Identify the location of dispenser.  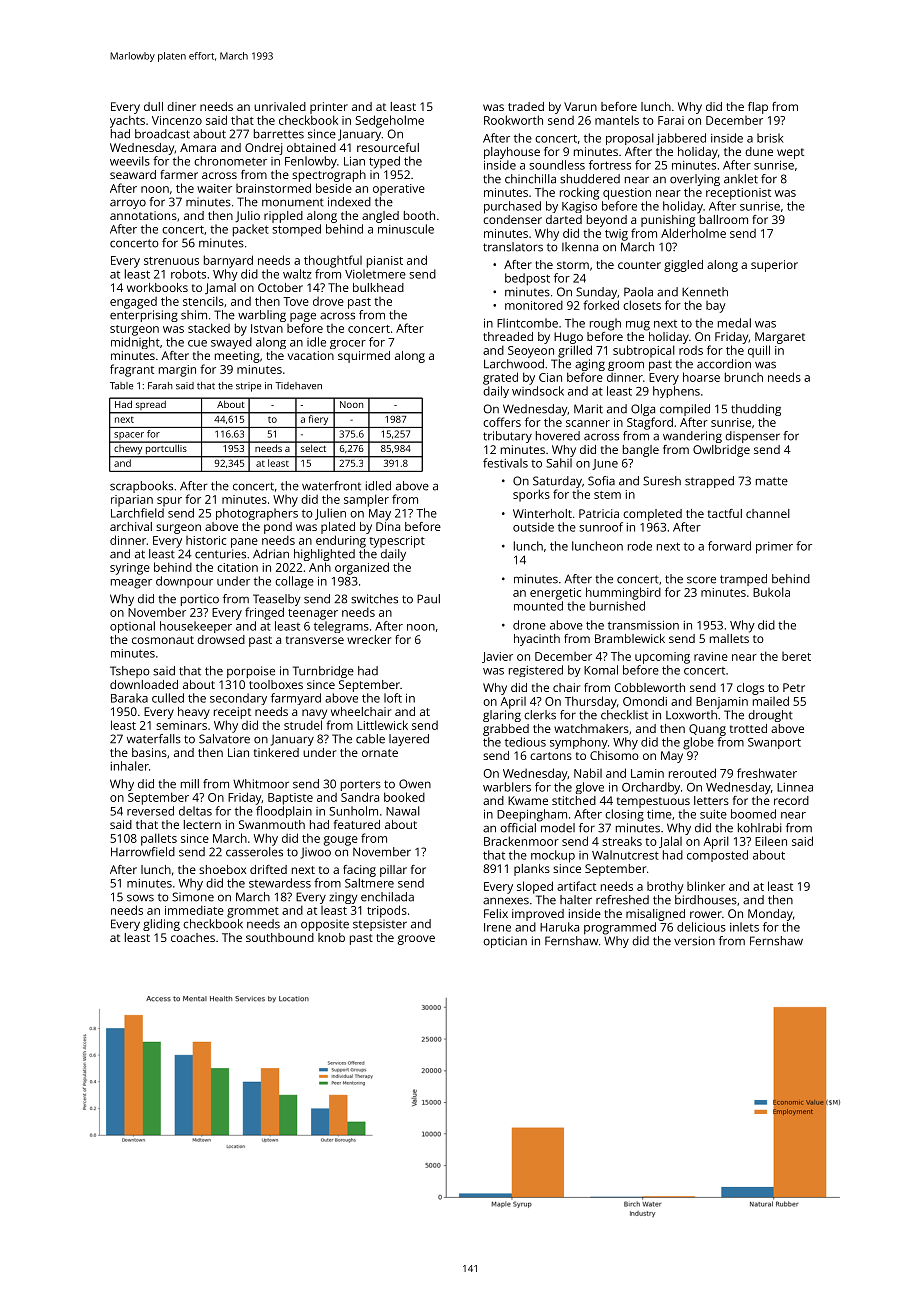
(752, 437).
